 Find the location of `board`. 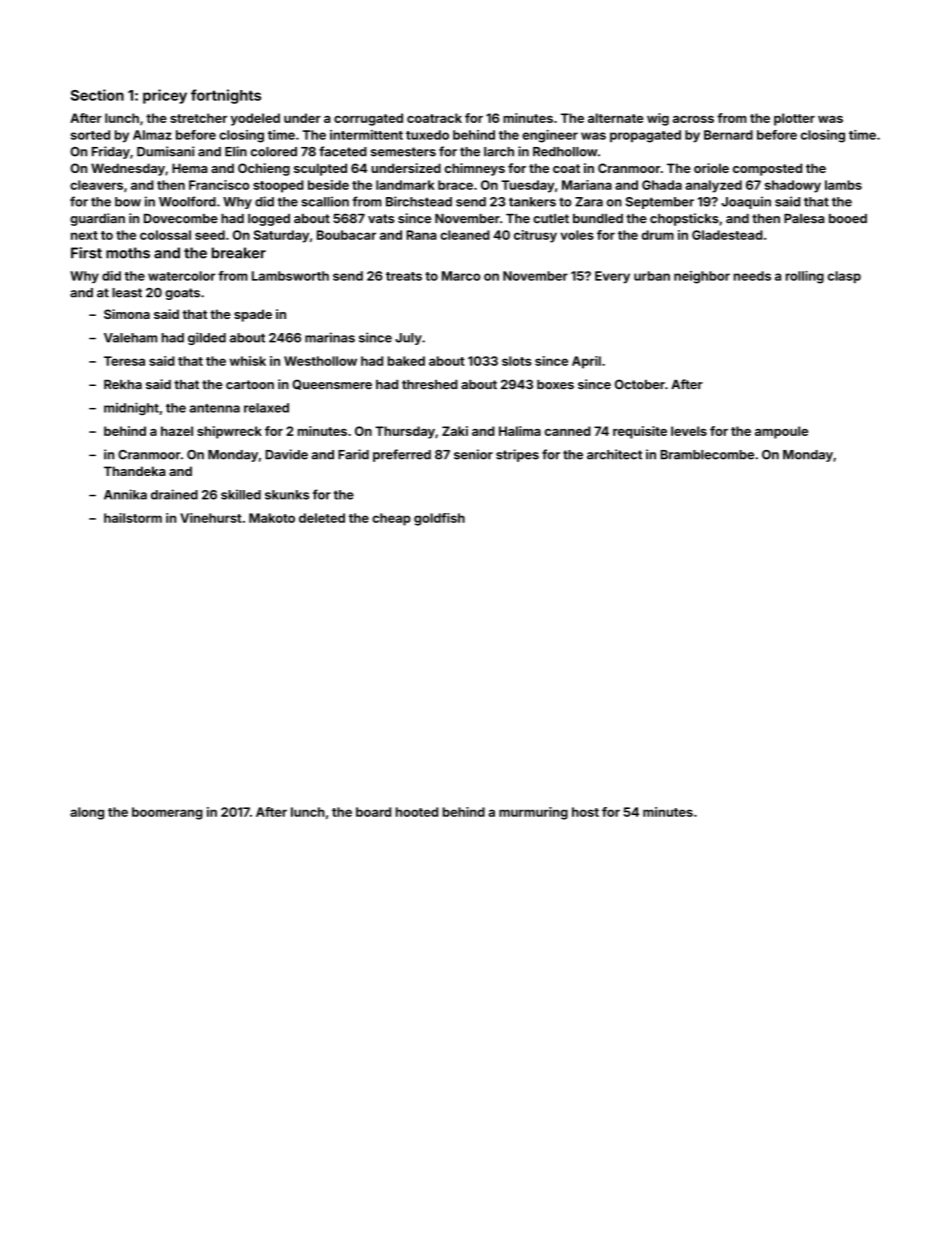

board is located at coordinates (373, 812).
